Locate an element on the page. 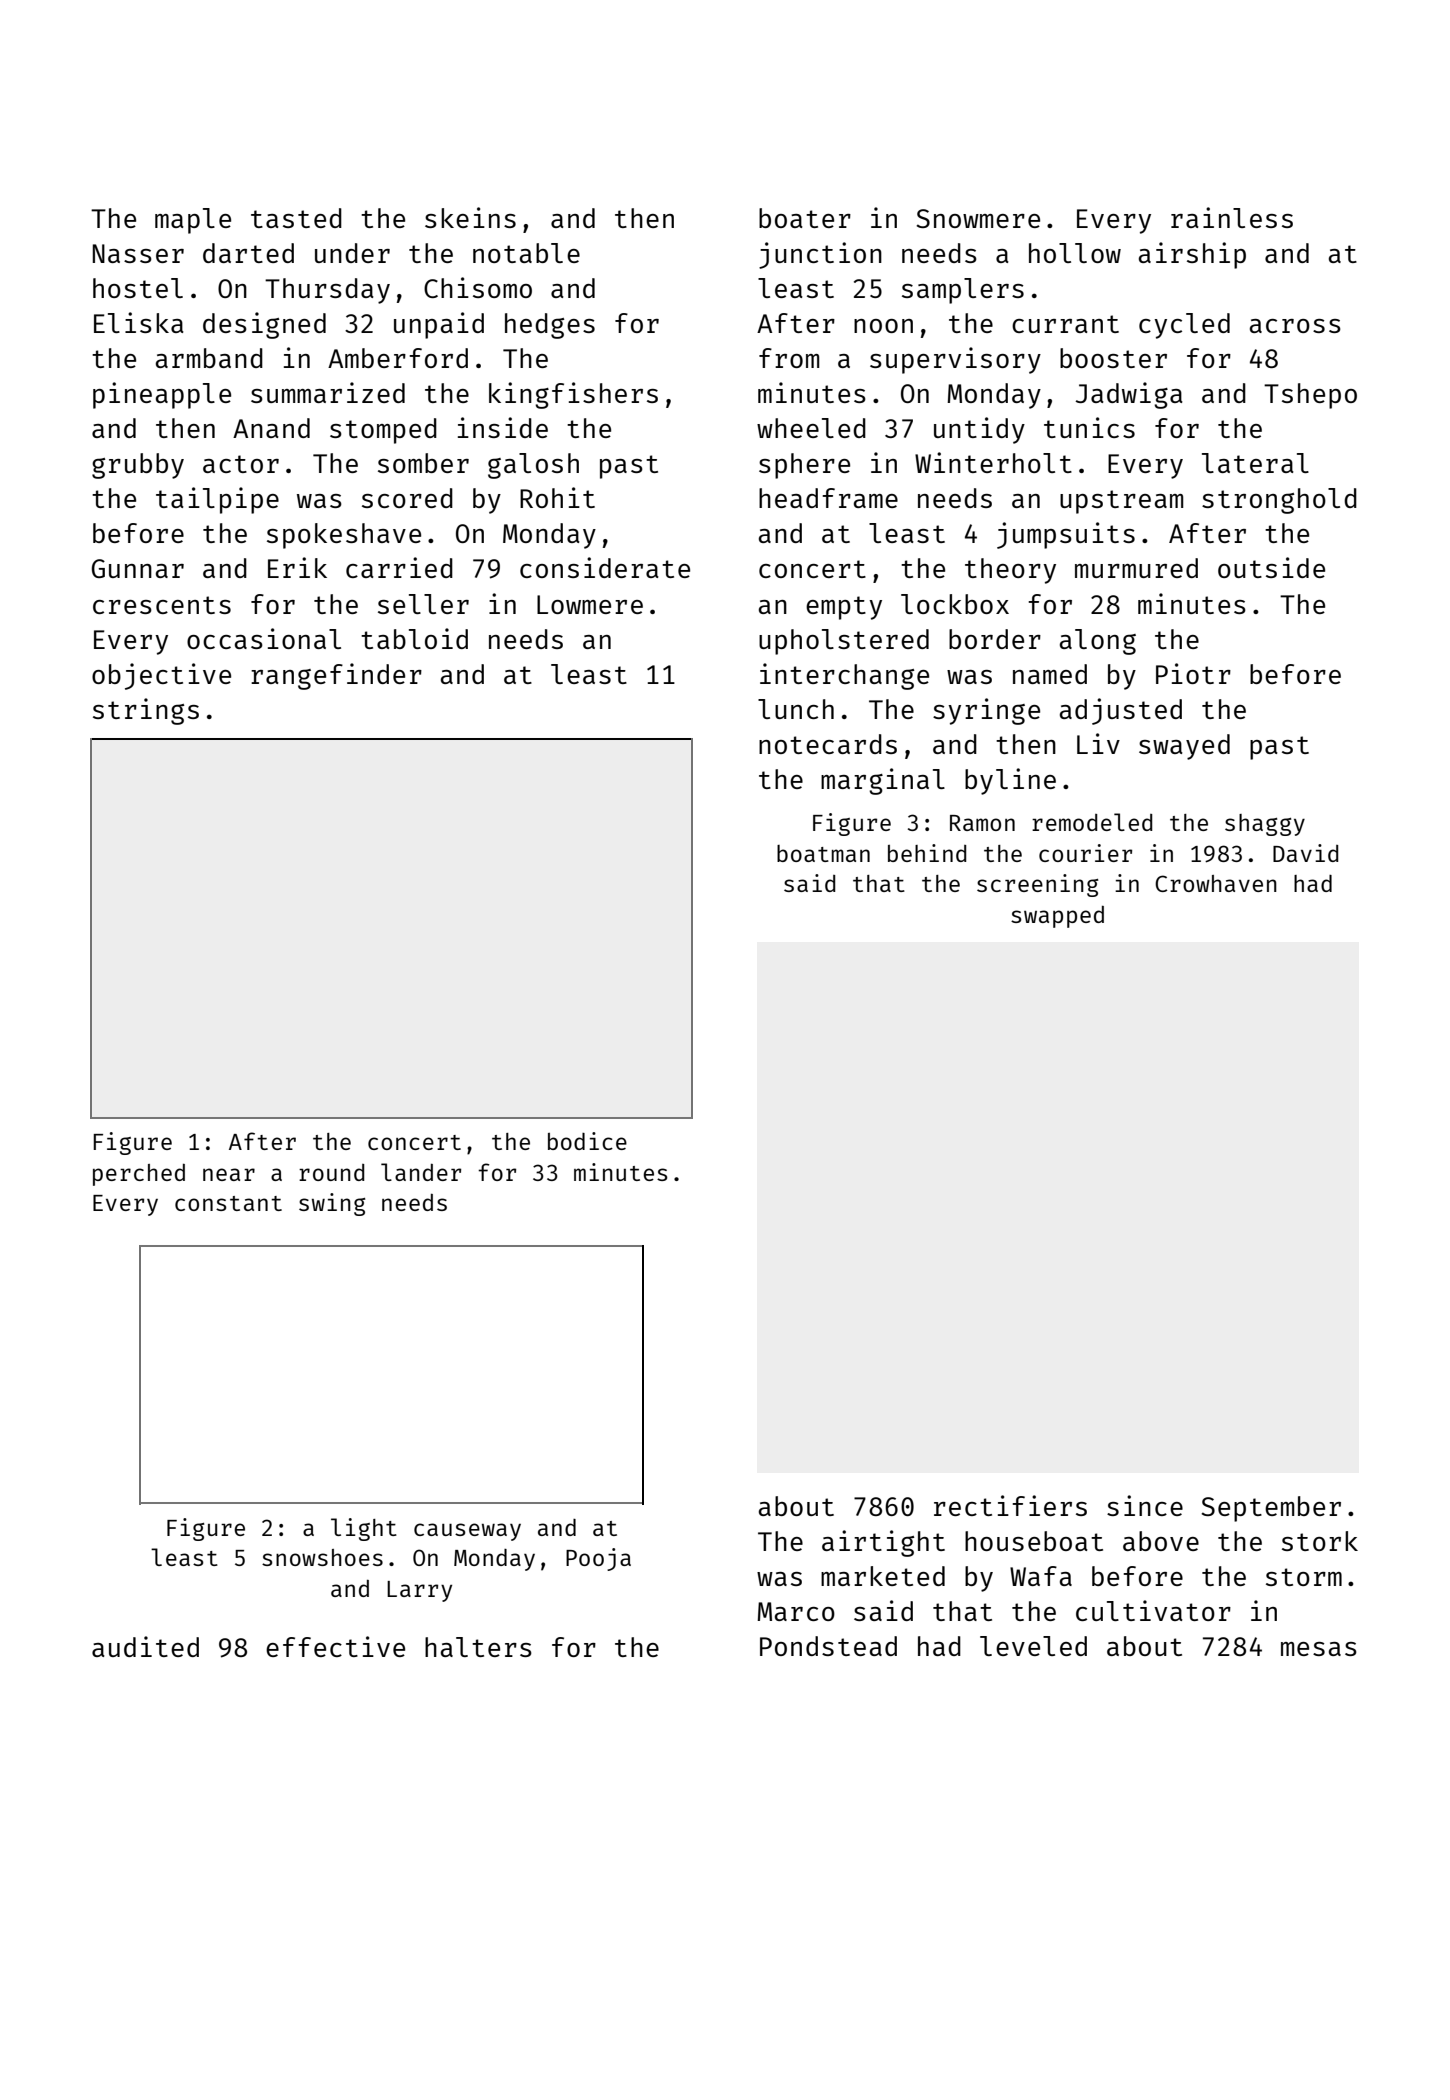  Gunnar is located at coordinates (138, 568).
